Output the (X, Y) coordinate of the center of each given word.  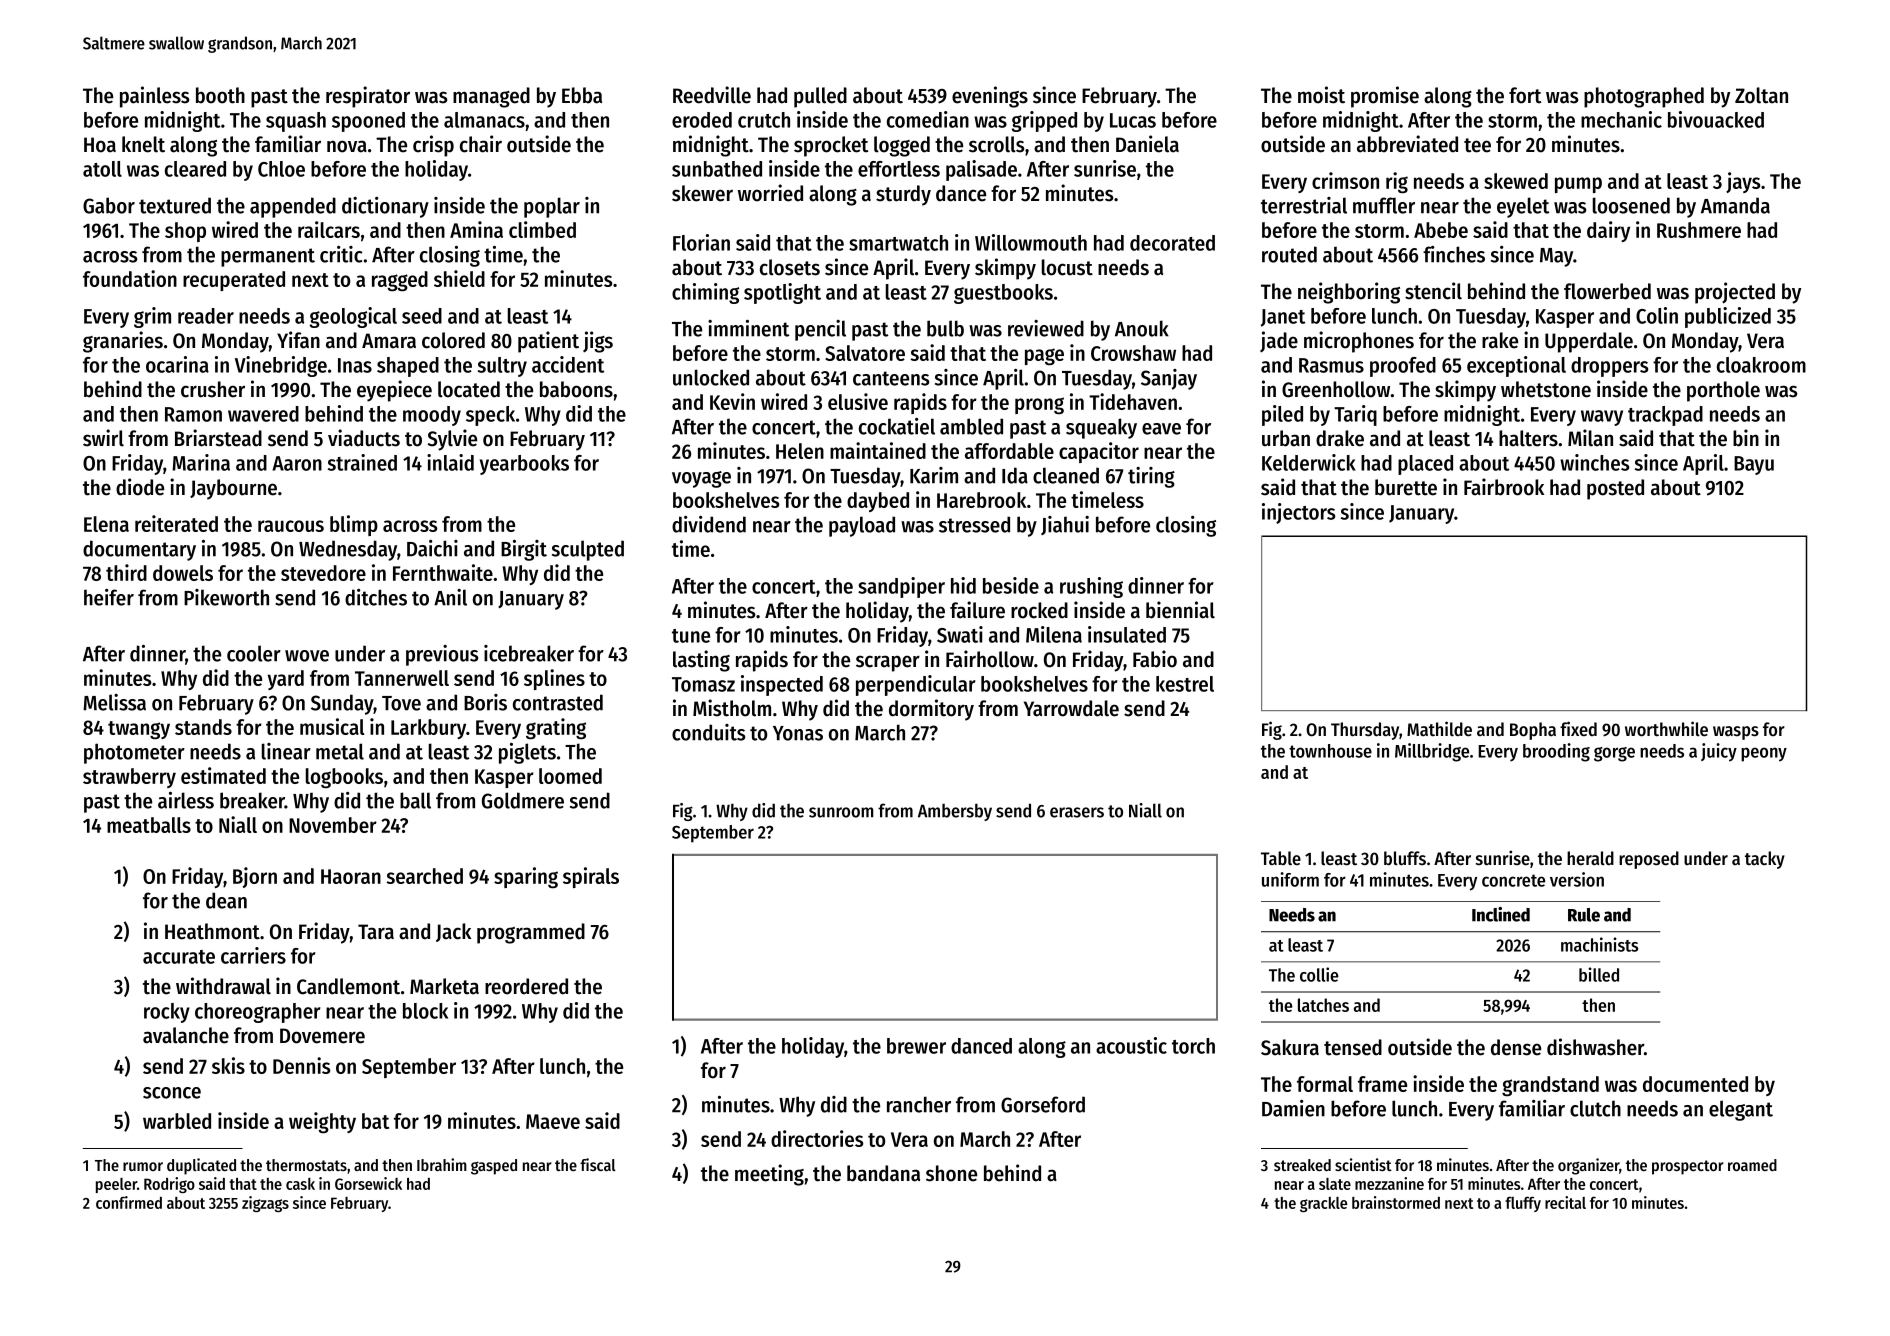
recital (1565, 1202)
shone (951, 1173)
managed (491, 97)
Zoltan (1761, 95)
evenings (990, 97)
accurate (179, 957)
